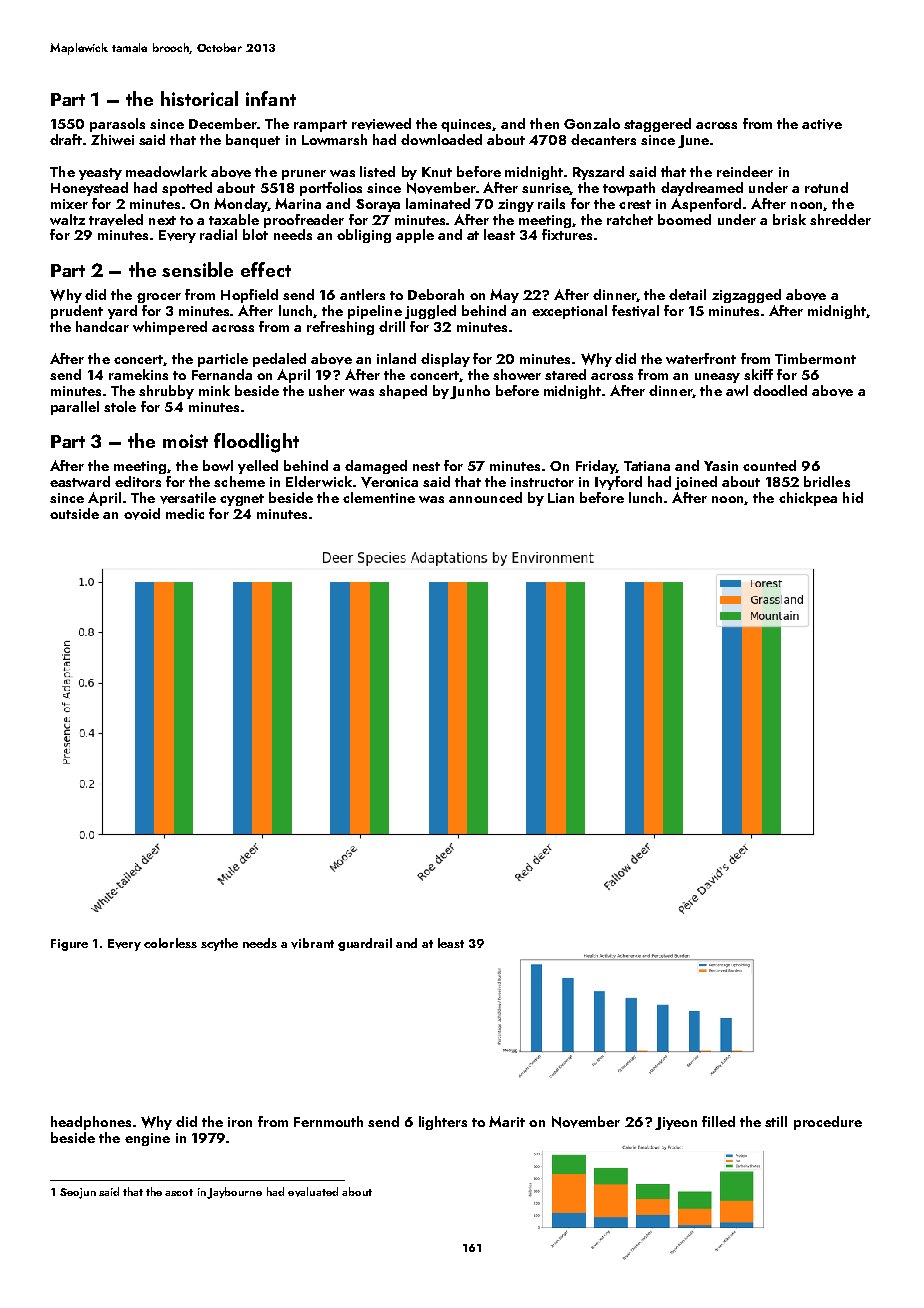 The height and width of the screenshot is (1308, 924). I want to click on Seojun, so click(78, 1193).
